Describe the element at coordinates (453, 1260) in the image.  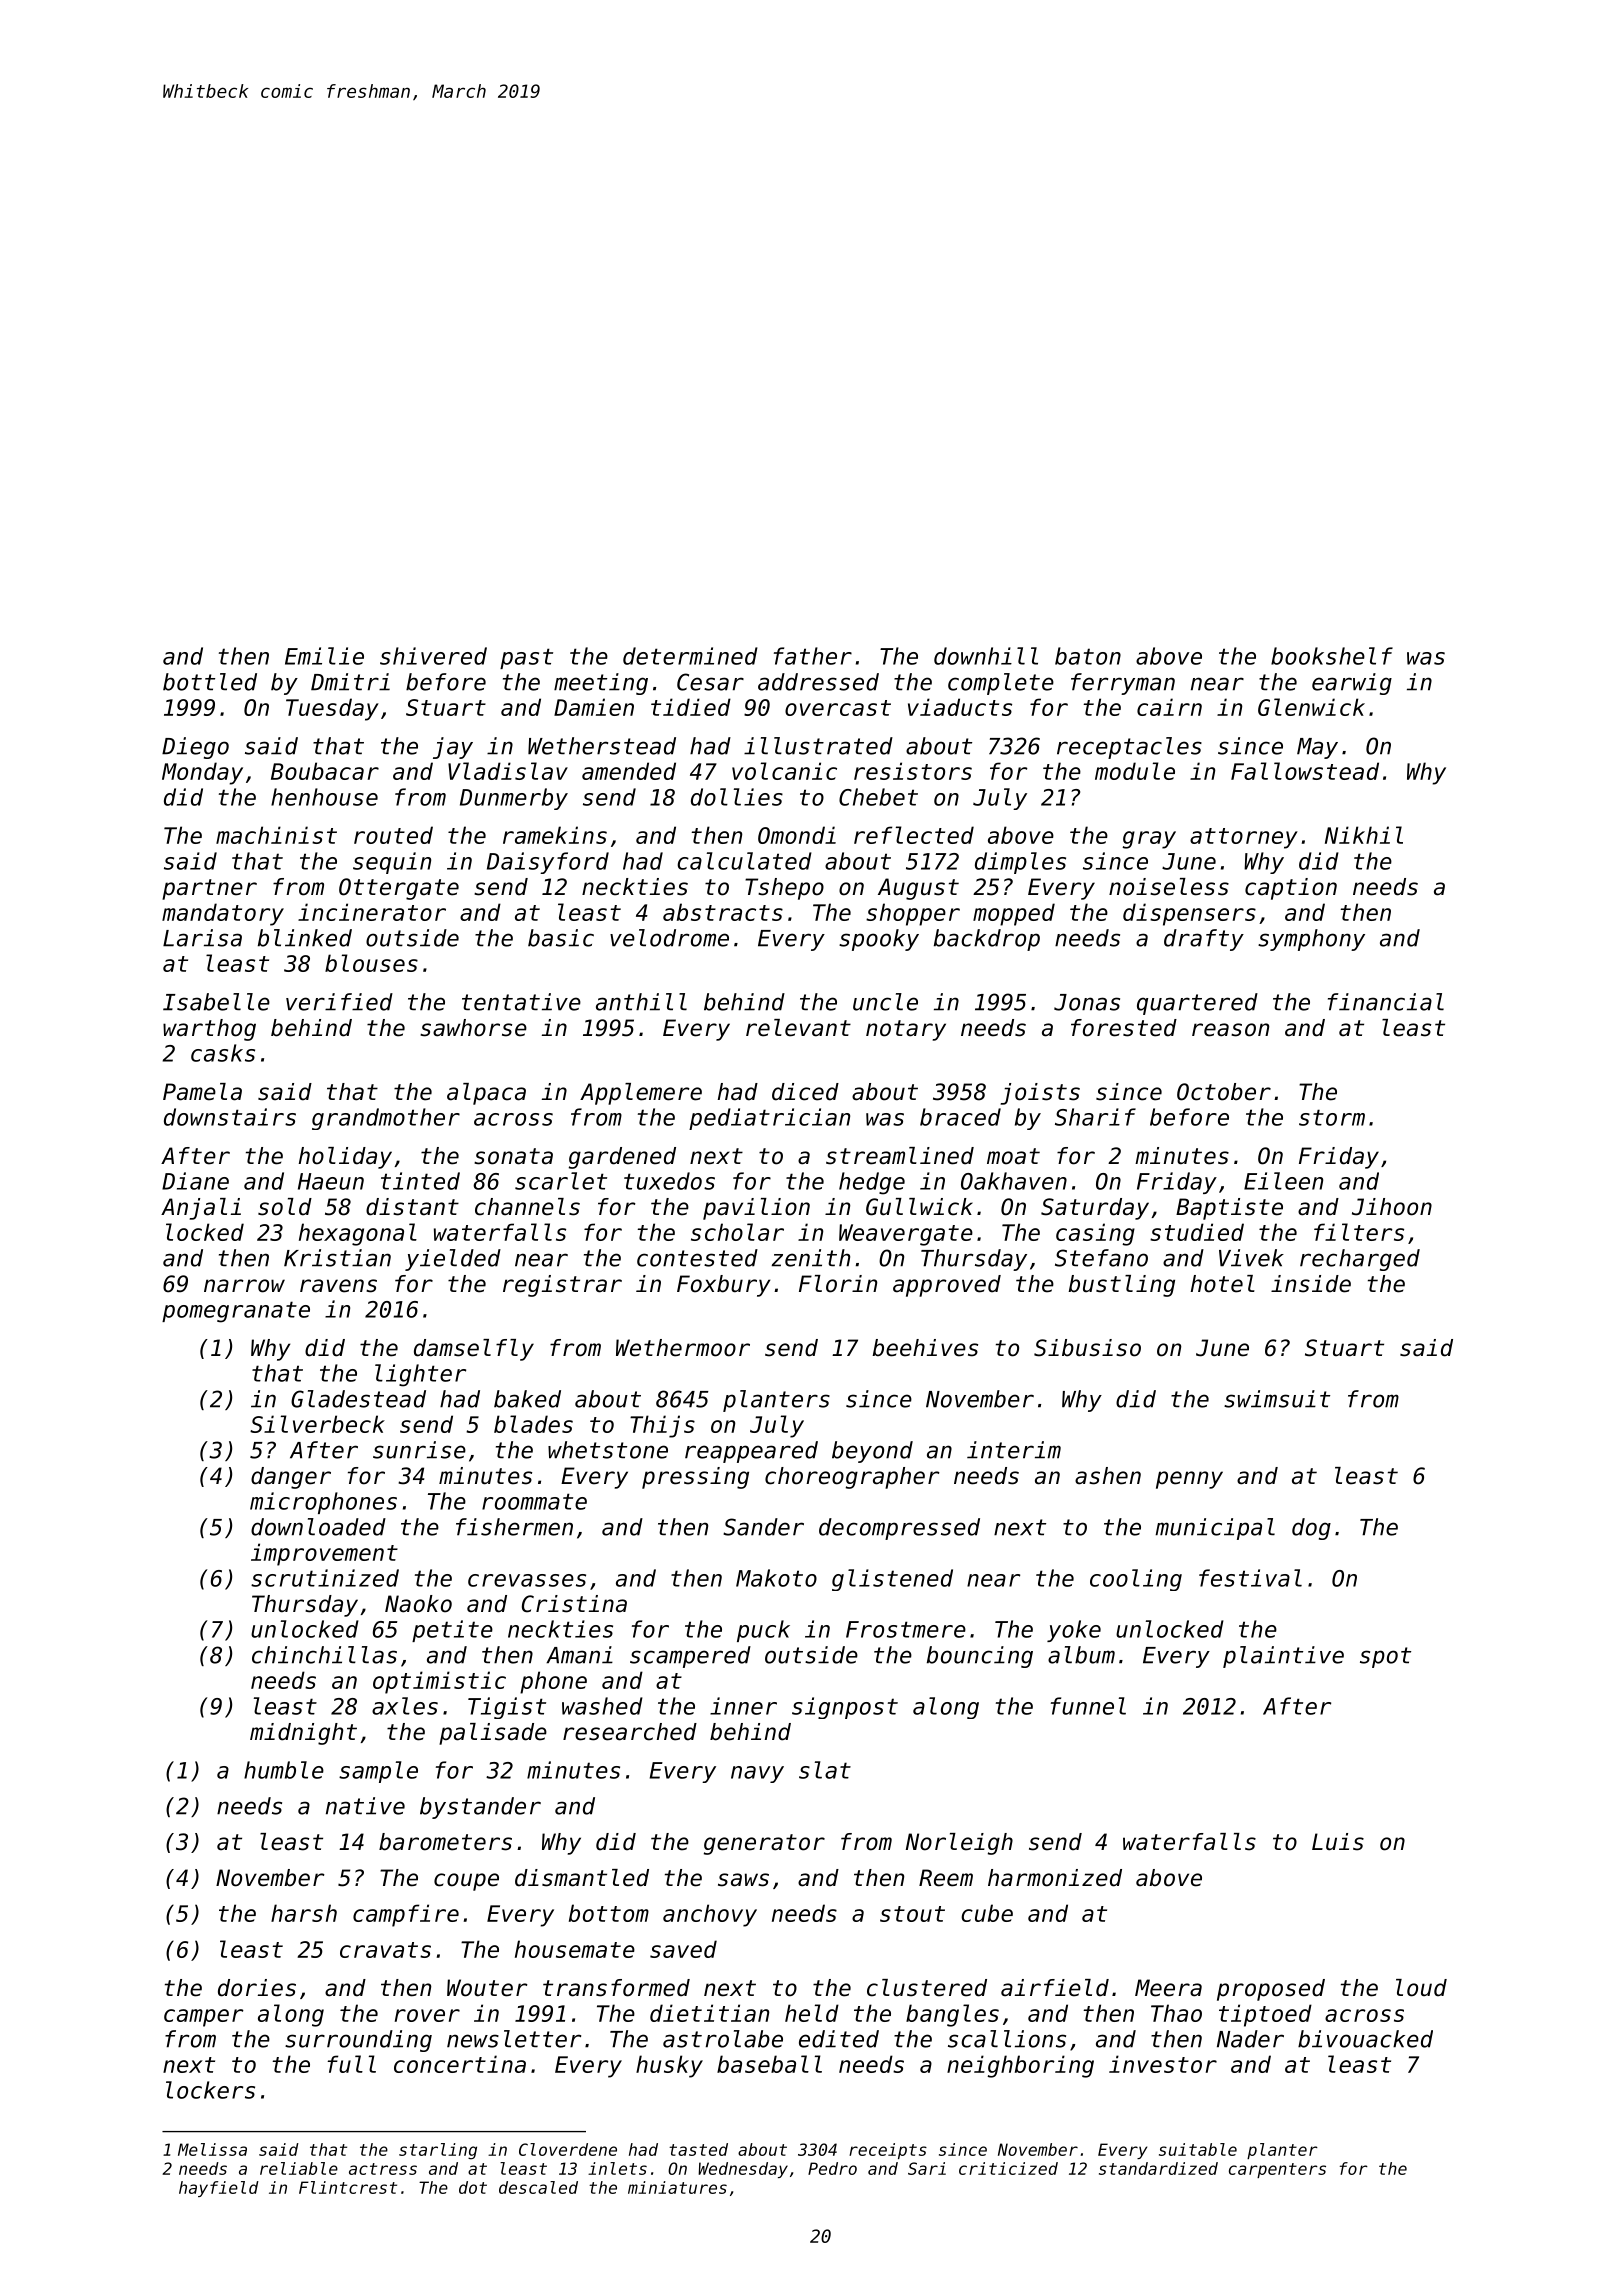
I see `yielded` at that location.
